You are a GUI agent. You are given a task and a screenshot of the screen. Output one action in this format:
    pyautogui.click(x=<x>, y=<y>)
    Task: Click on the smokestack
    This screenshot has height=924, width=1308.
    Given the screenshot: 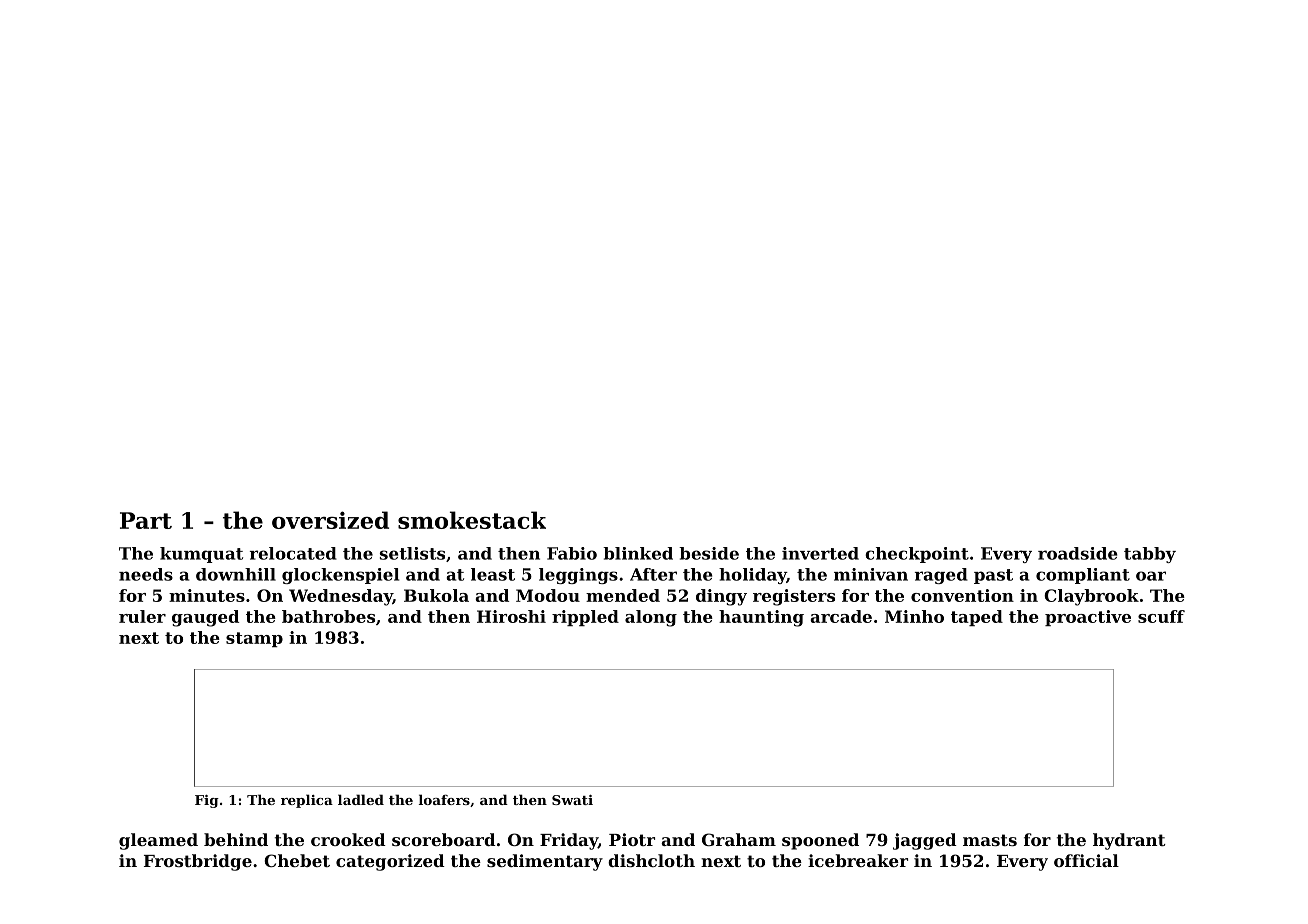 What is the action you would take?
    pyautogui.click(x=472, y=520)
